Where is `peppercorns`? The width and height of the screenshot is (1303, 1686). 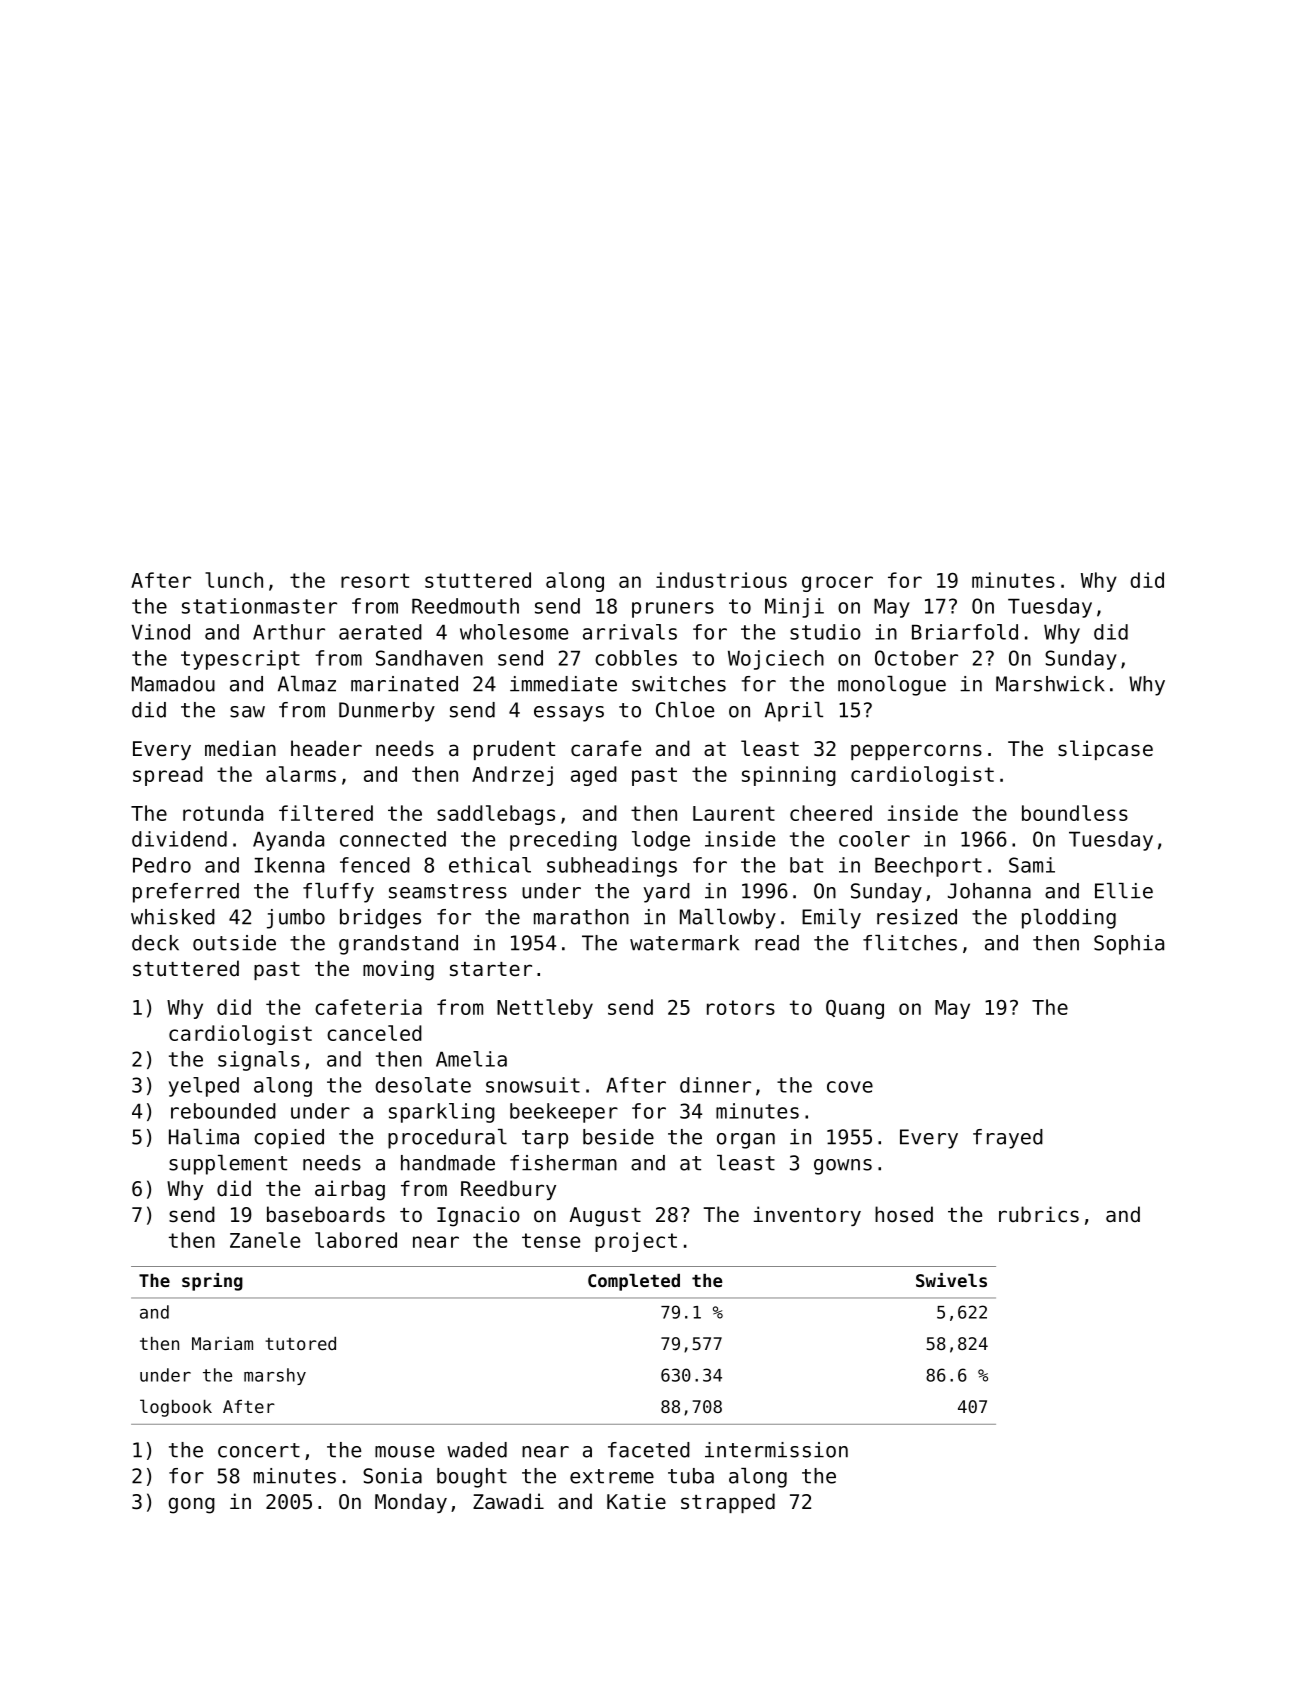
peppercorns is located at coordinates (916, 752).
